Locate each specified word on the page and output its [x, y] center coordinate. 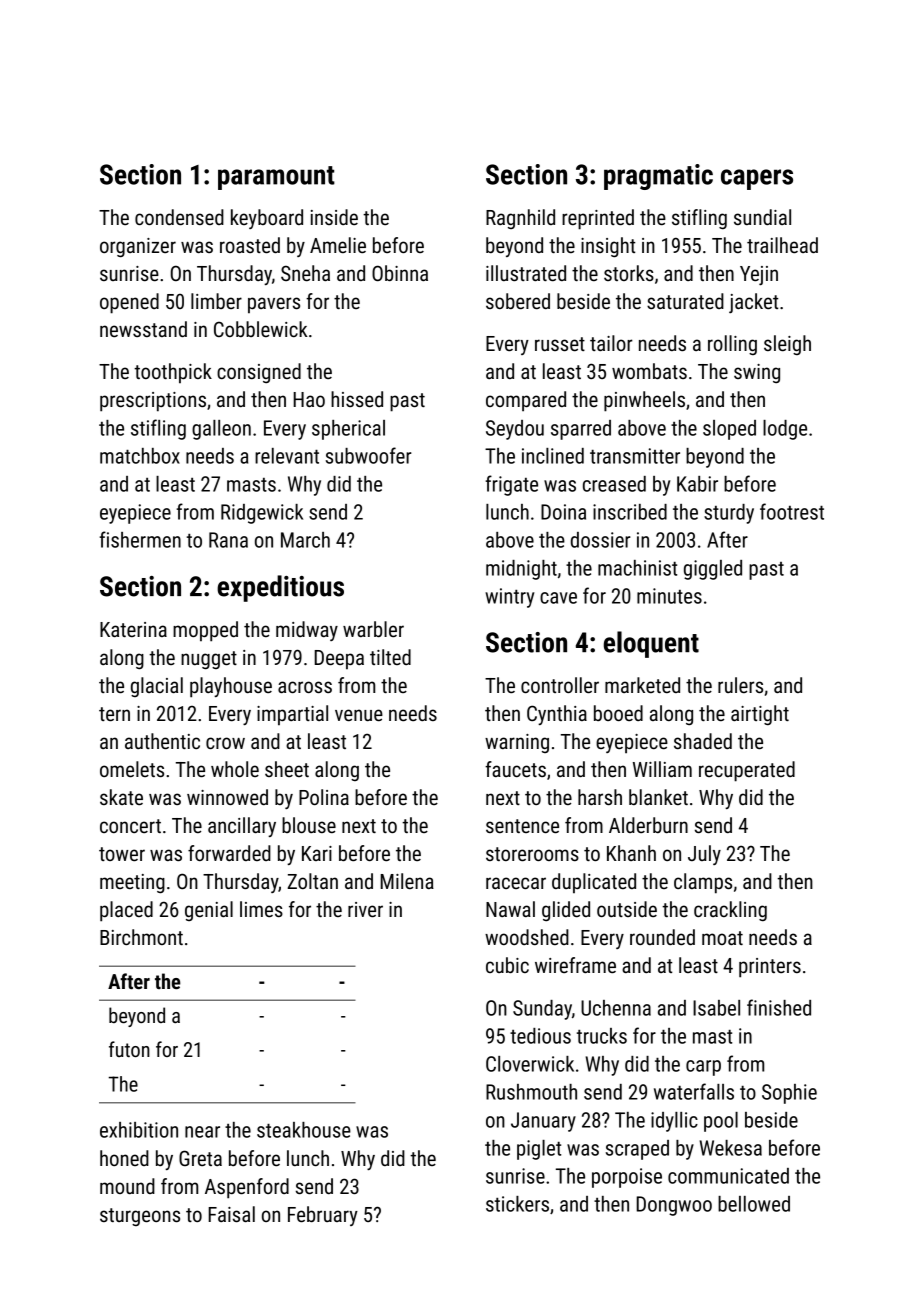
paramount [276, 178]
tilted [390, 657]
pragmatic [658, 177]
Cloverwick [530, 1064]
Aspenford [247, 1188]
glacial [157, 687]
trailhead [782, 245]
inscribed [630, 512]
